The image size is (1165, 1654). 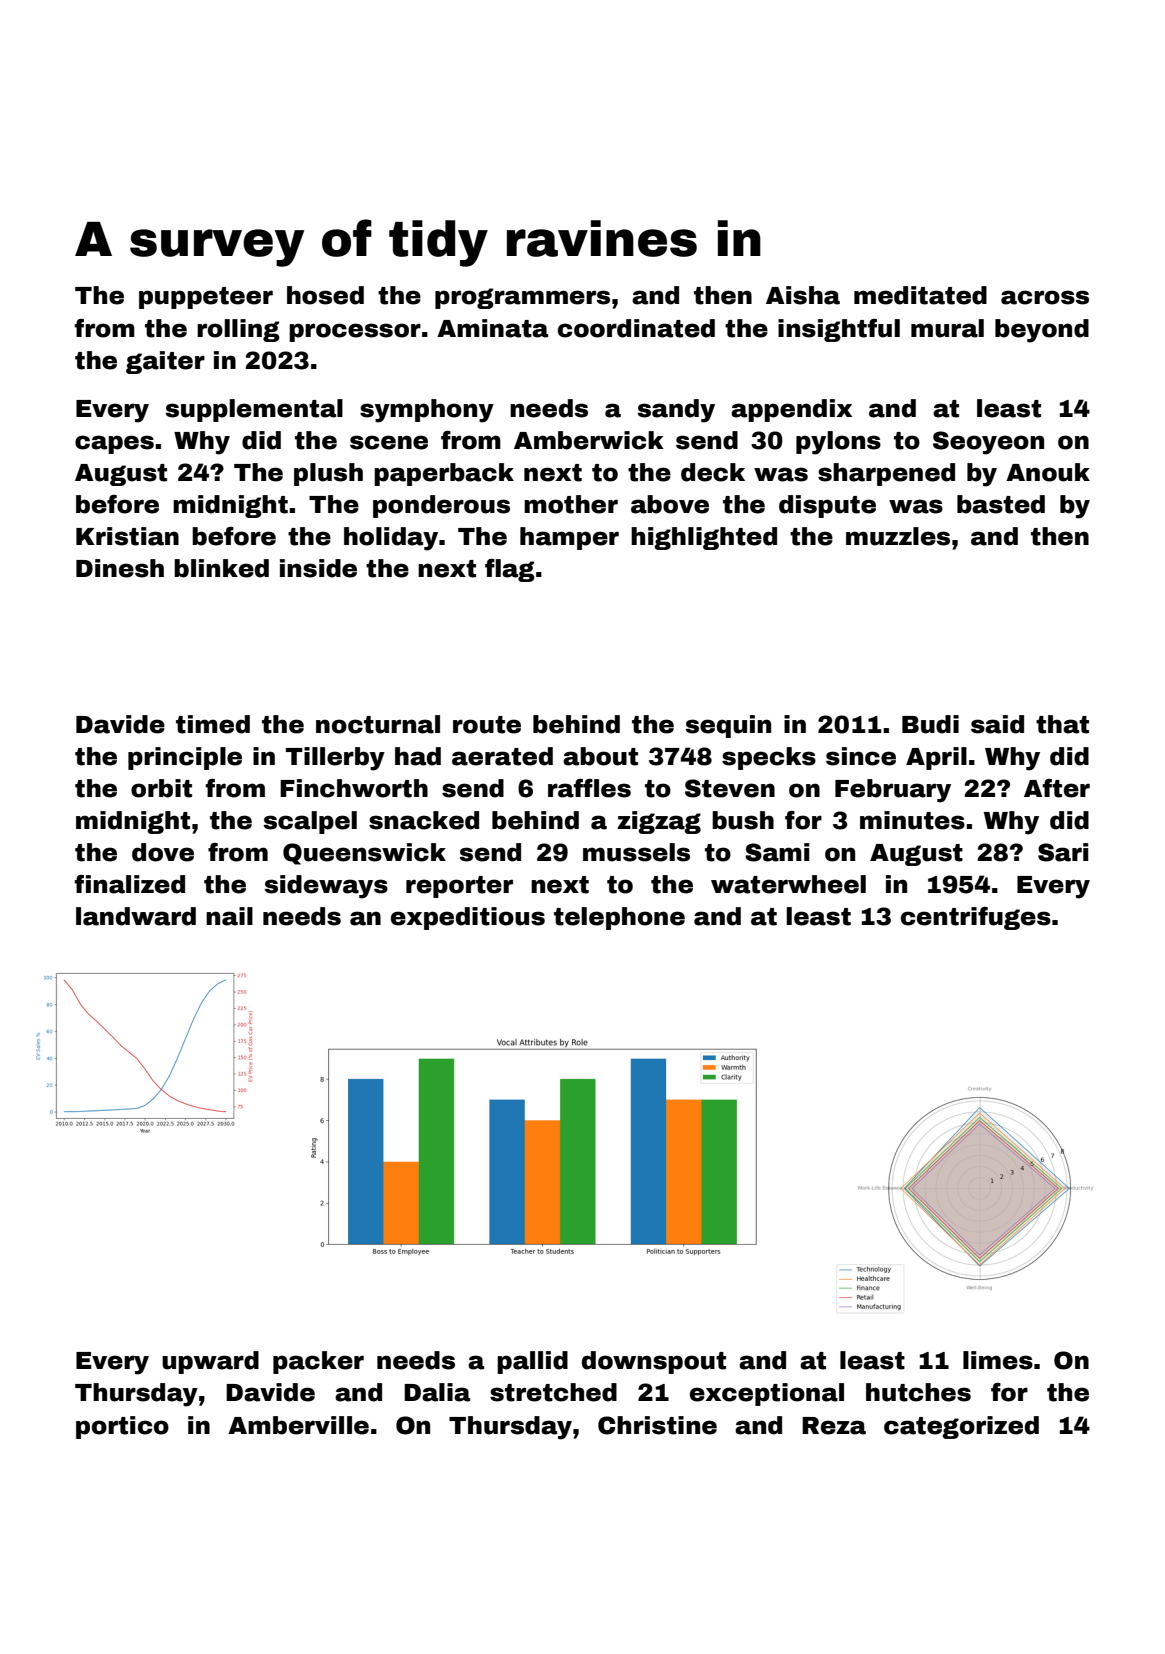 I want to click on upward, so click(x=210, y=1362).
